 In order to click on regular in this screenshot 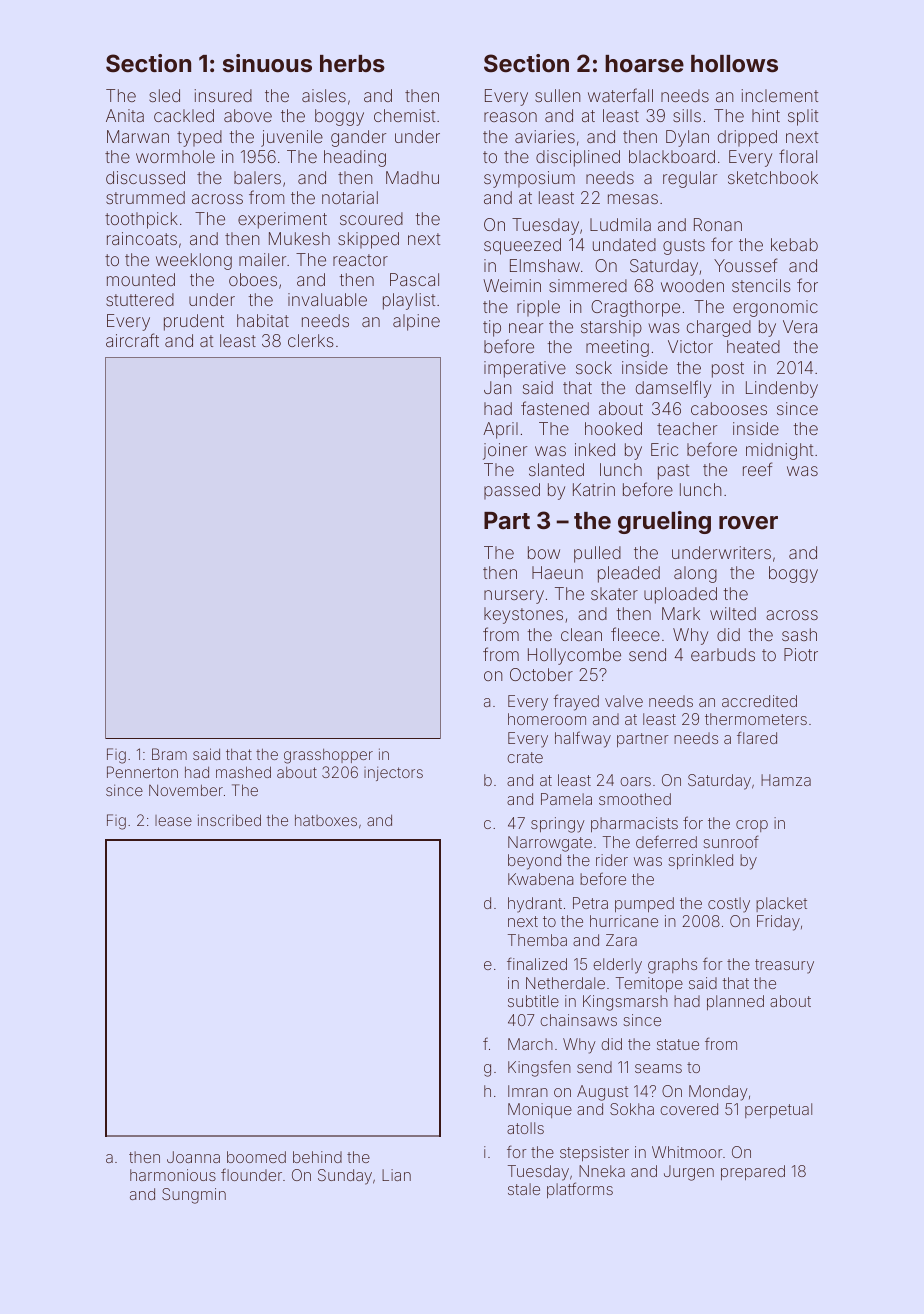, I will do `click(690, 179)`.
